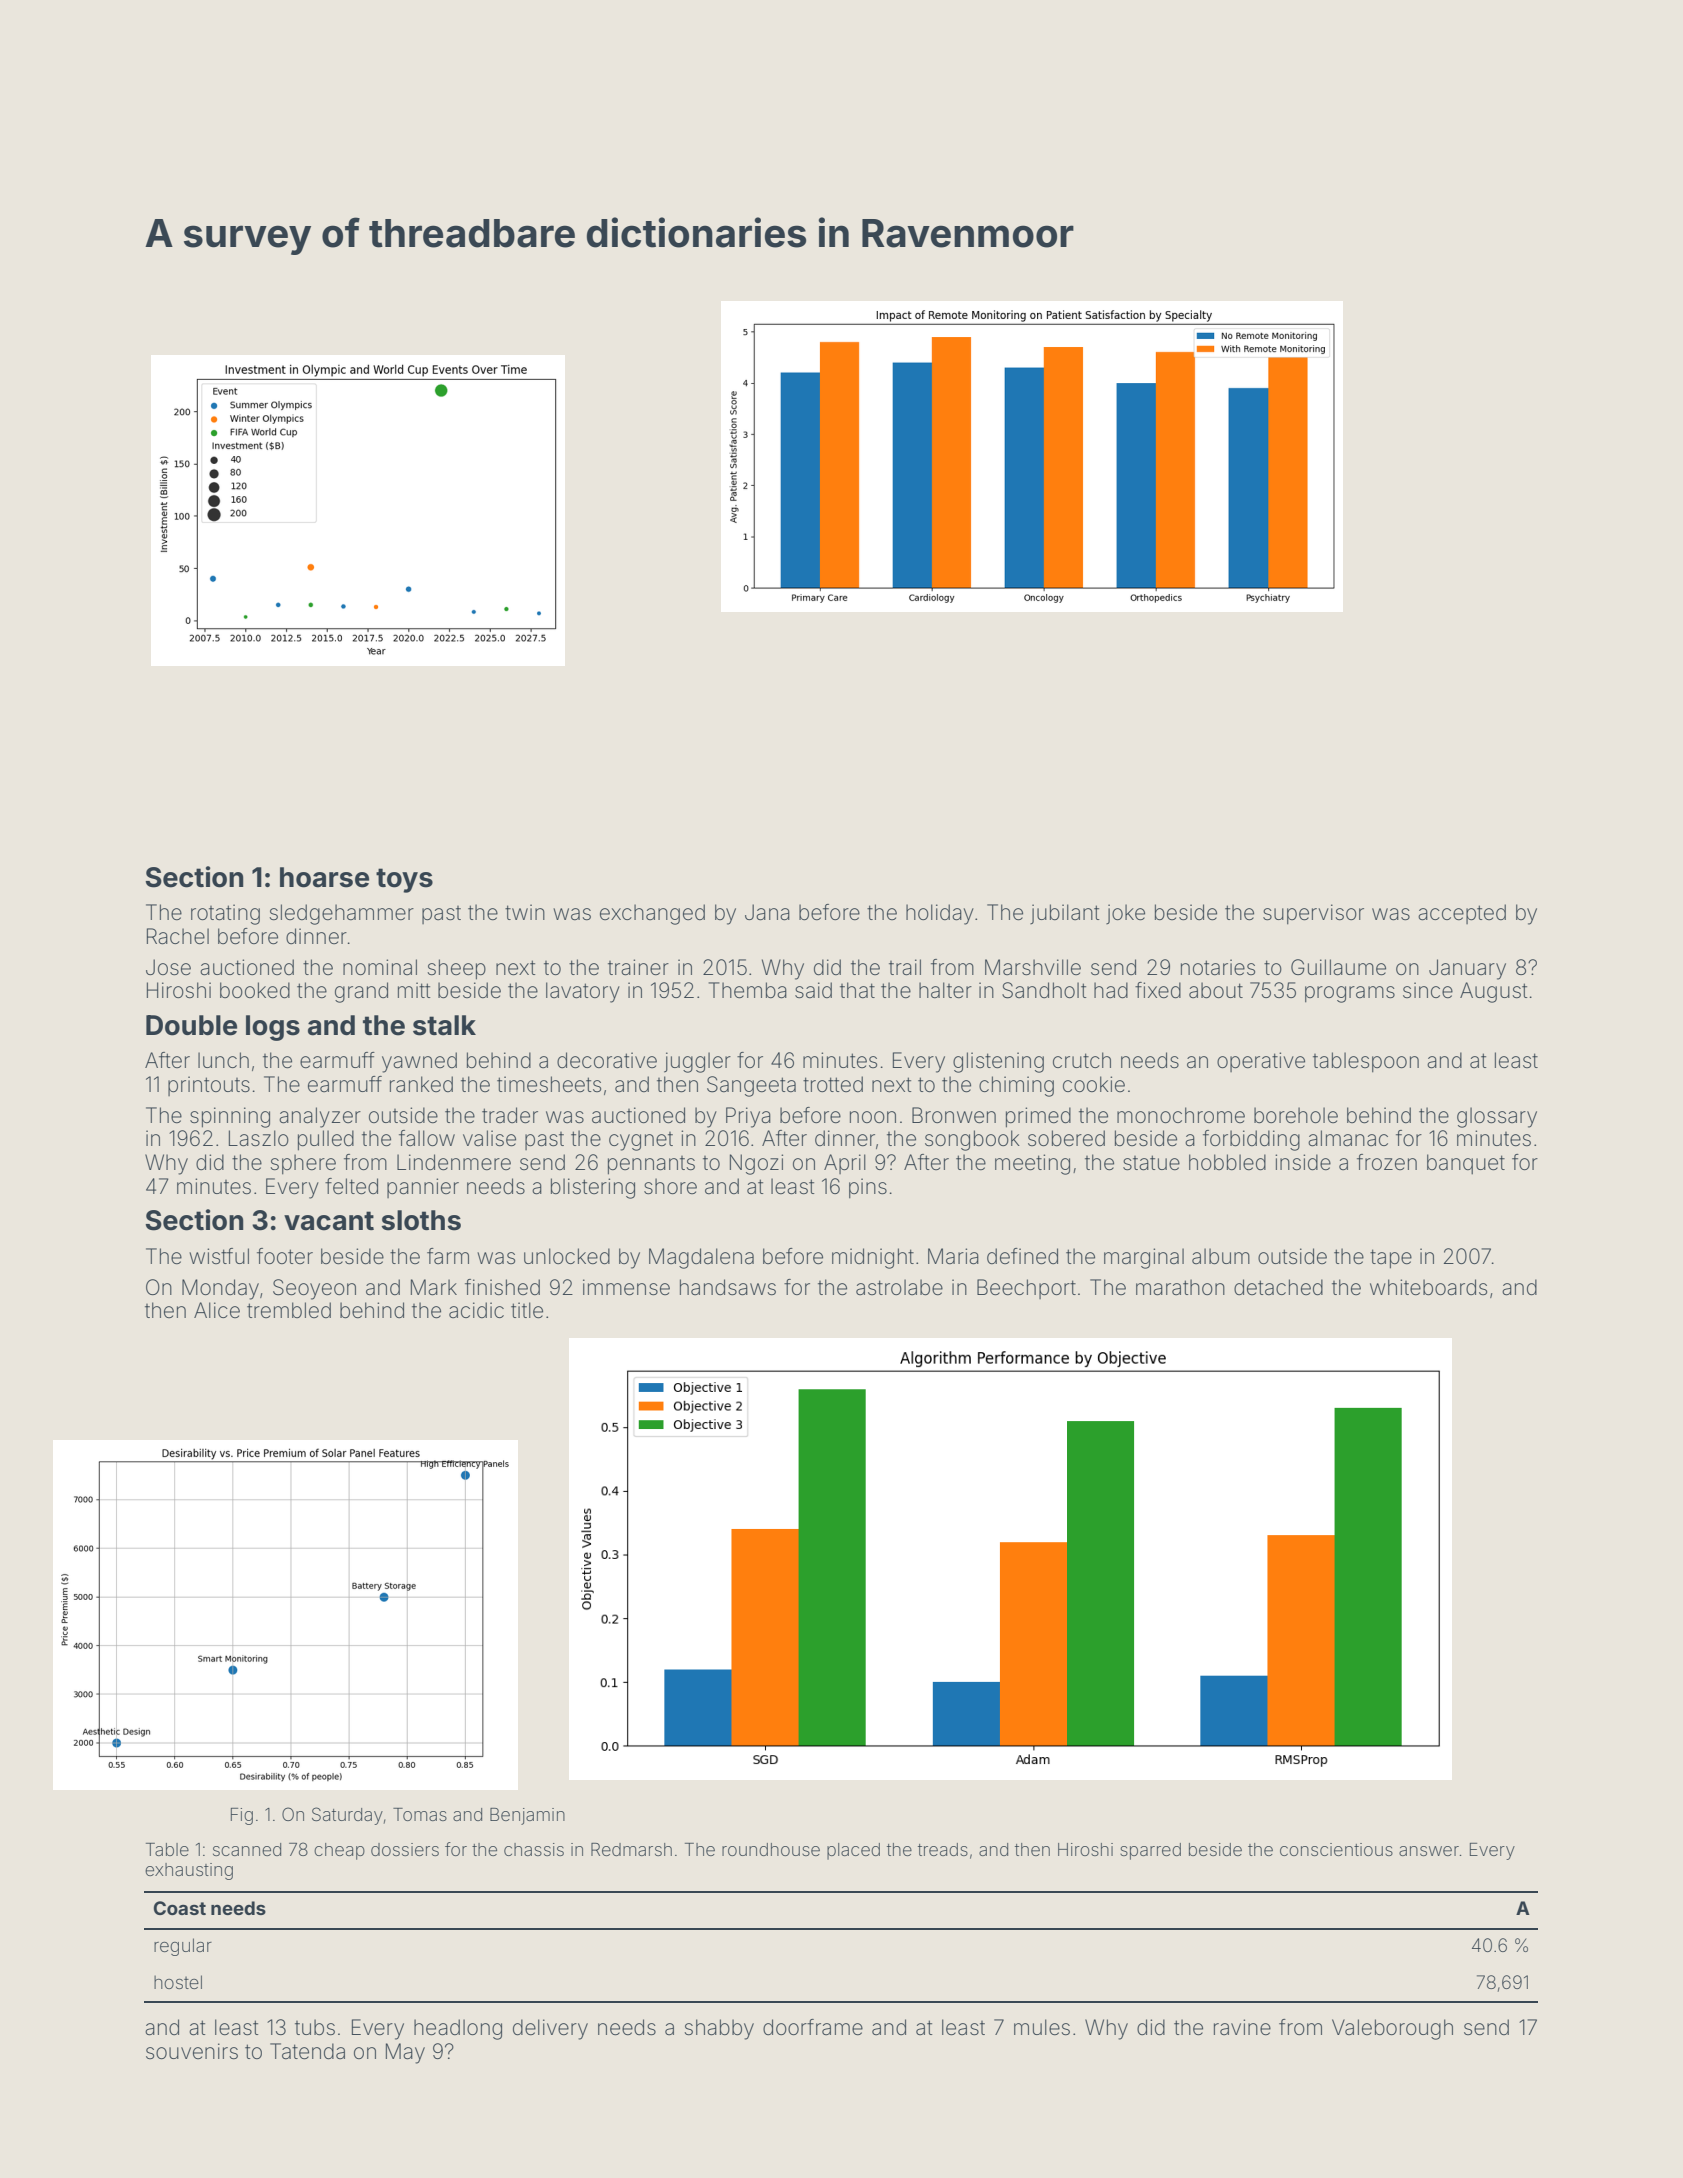 This document has height=2178, width=1683. I want to click on detached, so click(1278, 1287).
